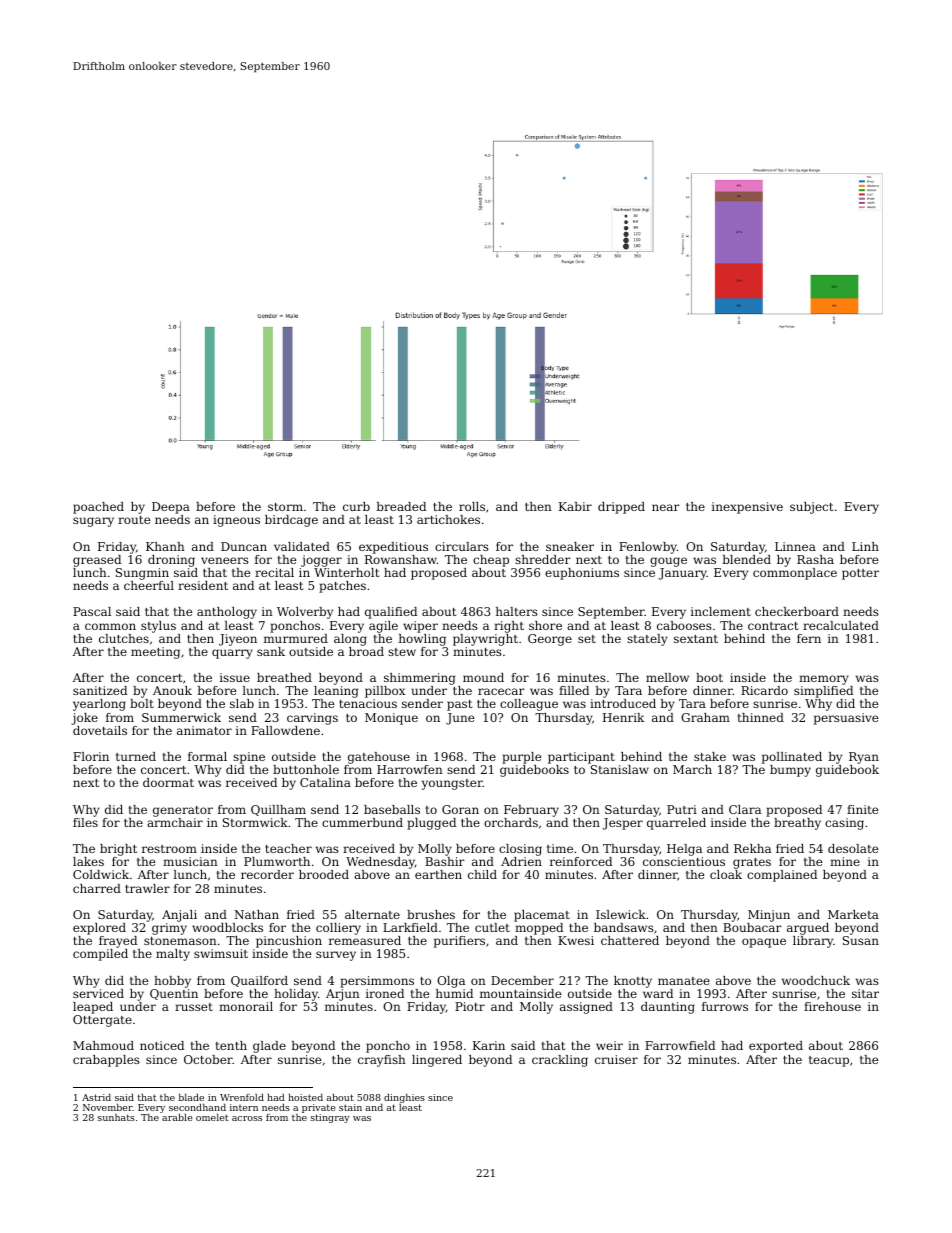  What do you see at coordinates (242, 1097) in the screenshot?
I see `Wrenfold` at bounding box center [242, 1097].
